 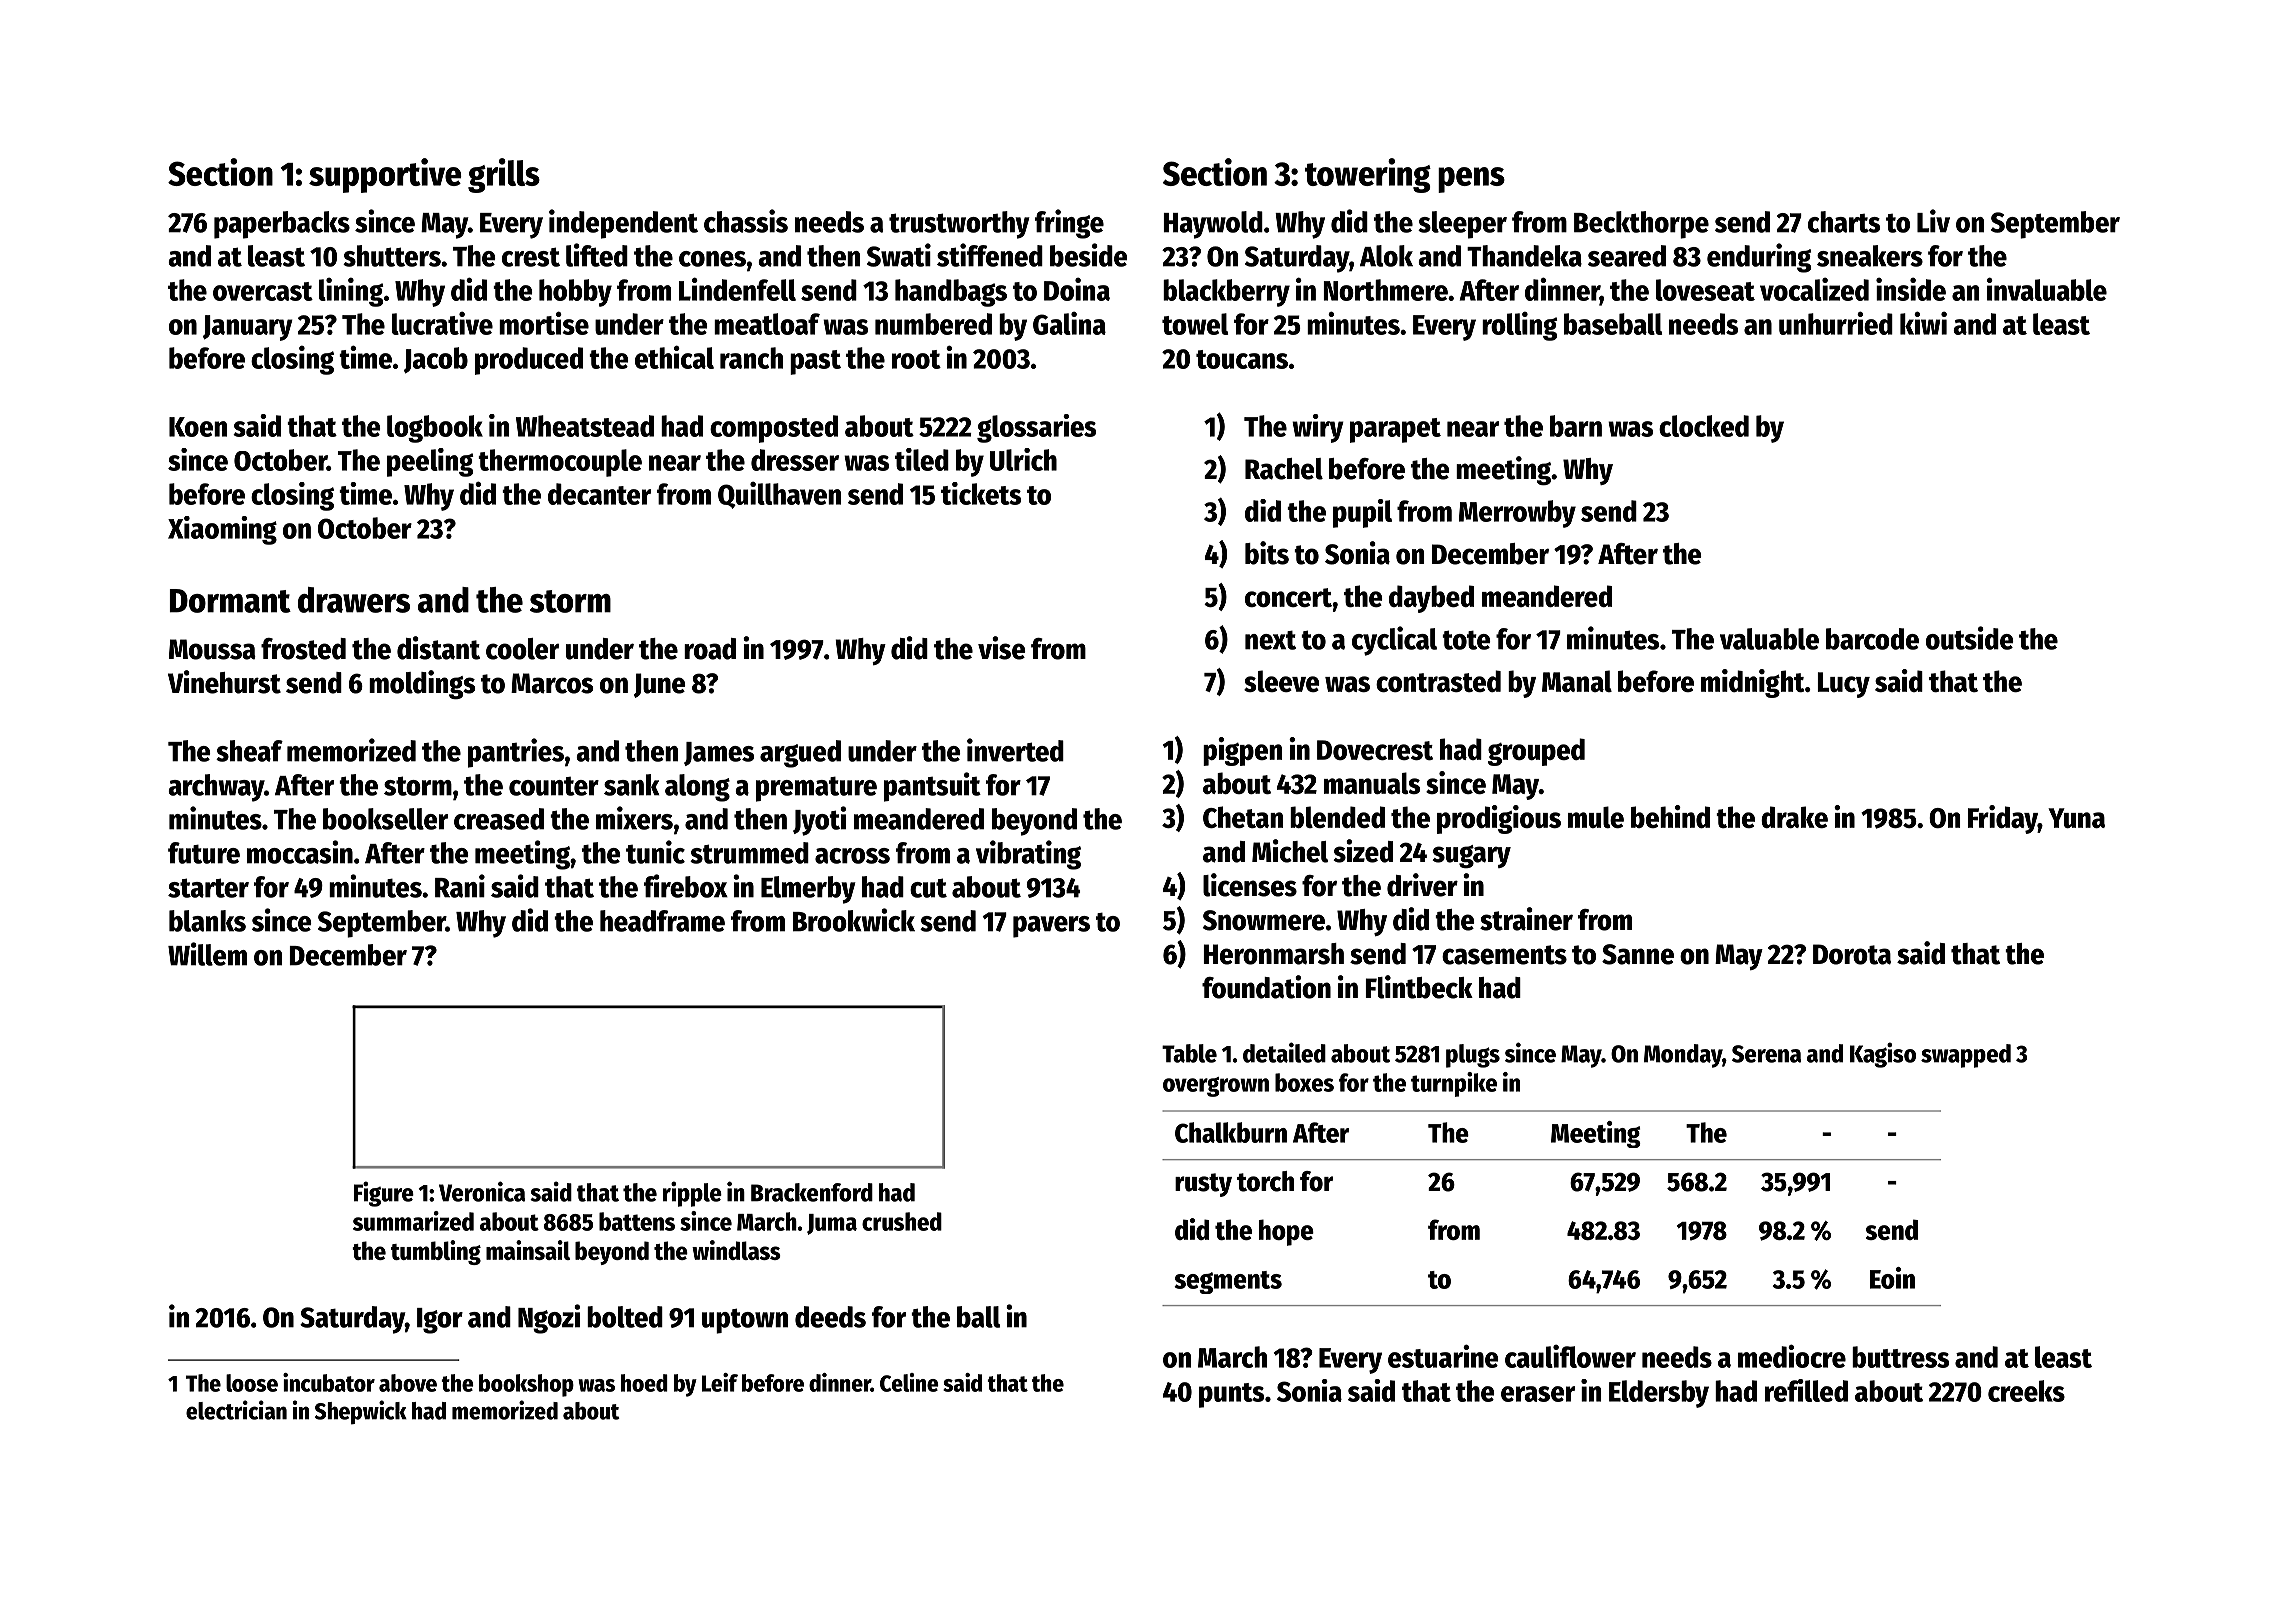 I want to click on Rani, so click(x=460, y=886).
